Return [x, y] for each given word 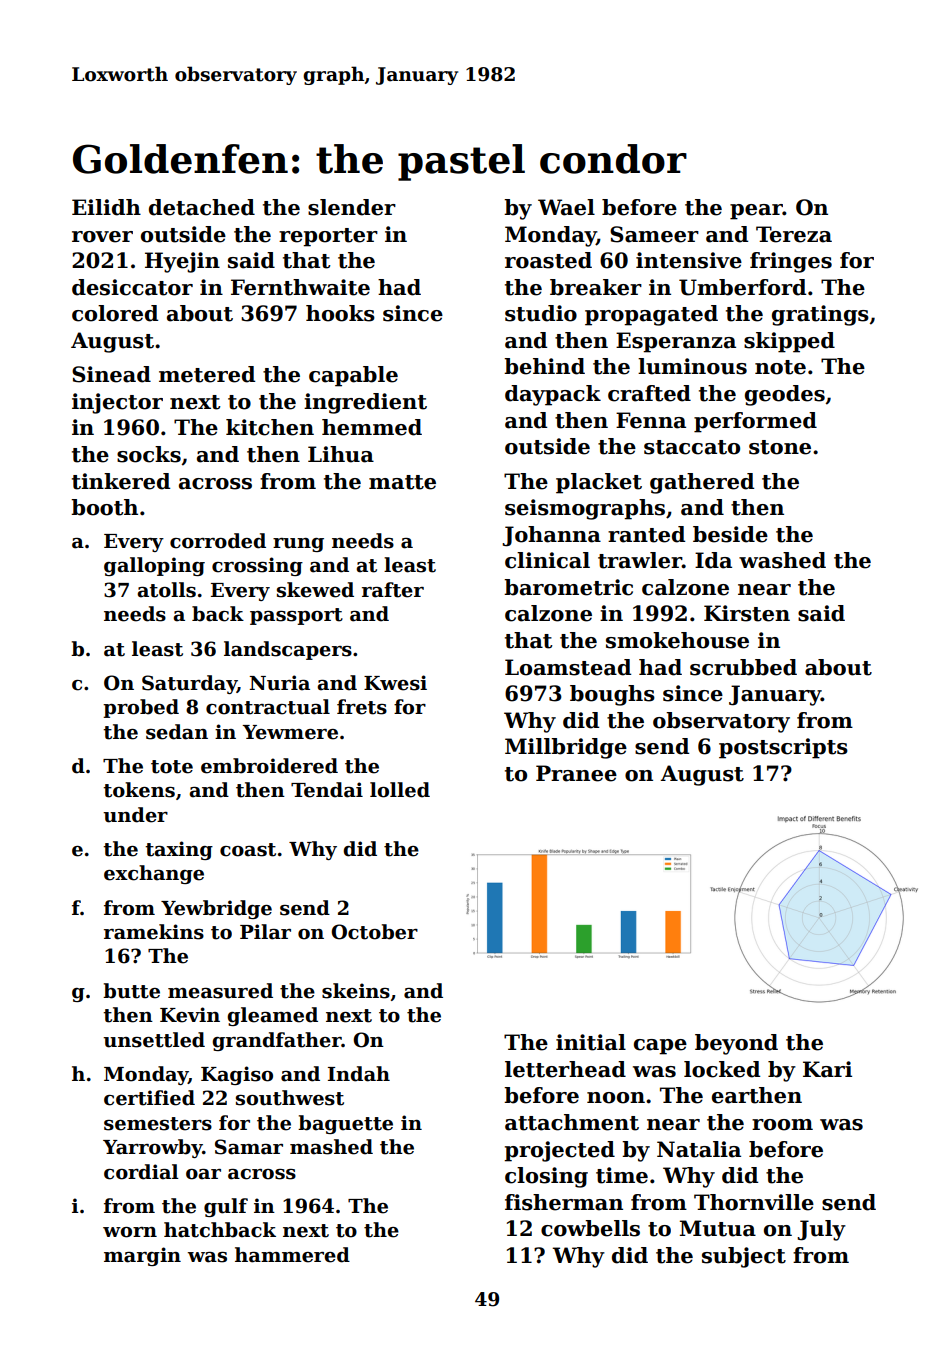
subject [744, 1257]
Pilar [265, 932]
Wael [566, 207]
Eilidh [106, 207]
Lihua [341, 454]
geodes [785, 395]
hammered [292, 1255]
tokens [139, 790]
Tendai [327, 790]
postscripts [783, 748]
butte [131, 991]
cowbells [590, 1228]
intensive [689, 260]
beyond [736, 1044]
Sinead [111, 374]
